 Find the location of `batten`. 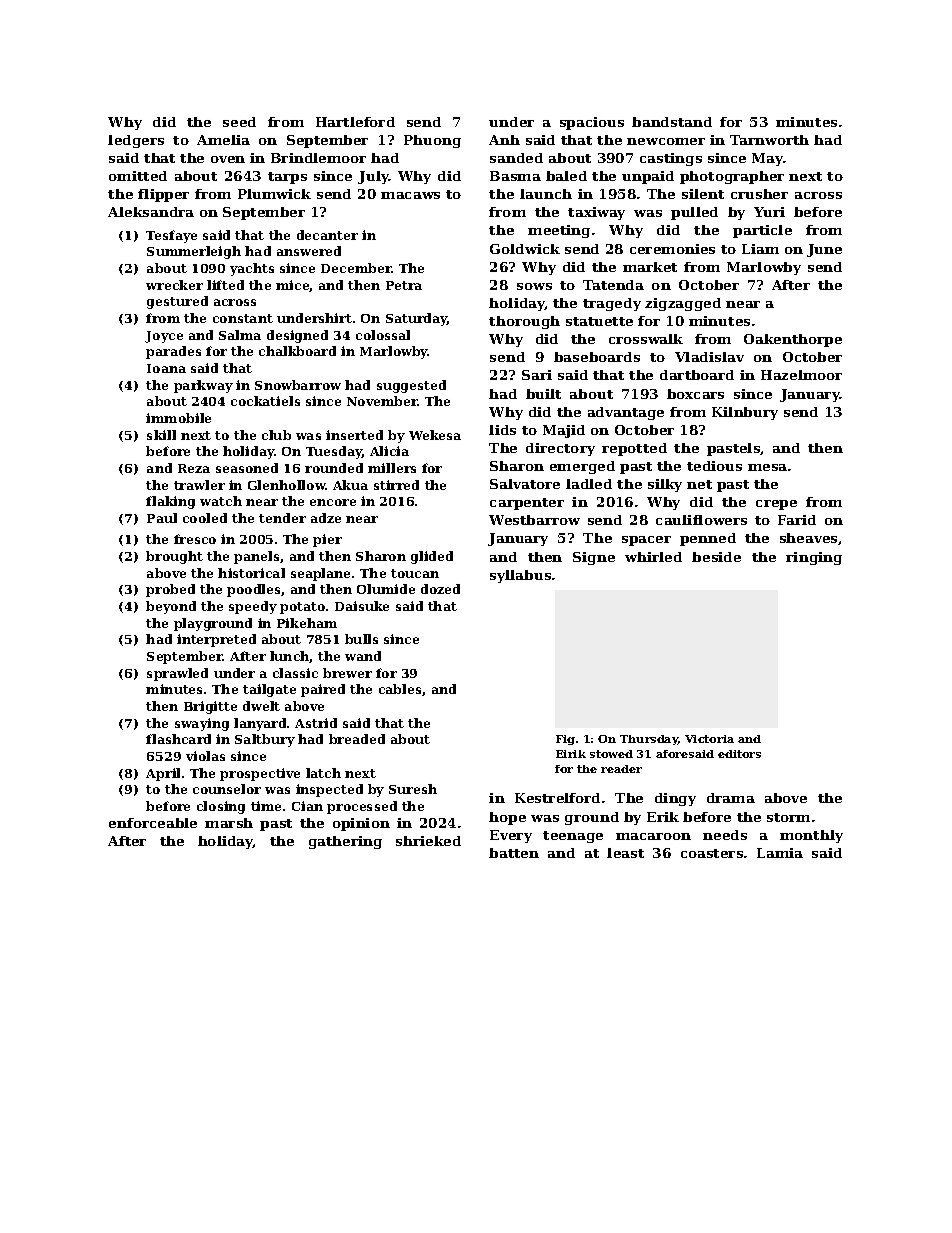

batten is located at coordinates (514, 853).
